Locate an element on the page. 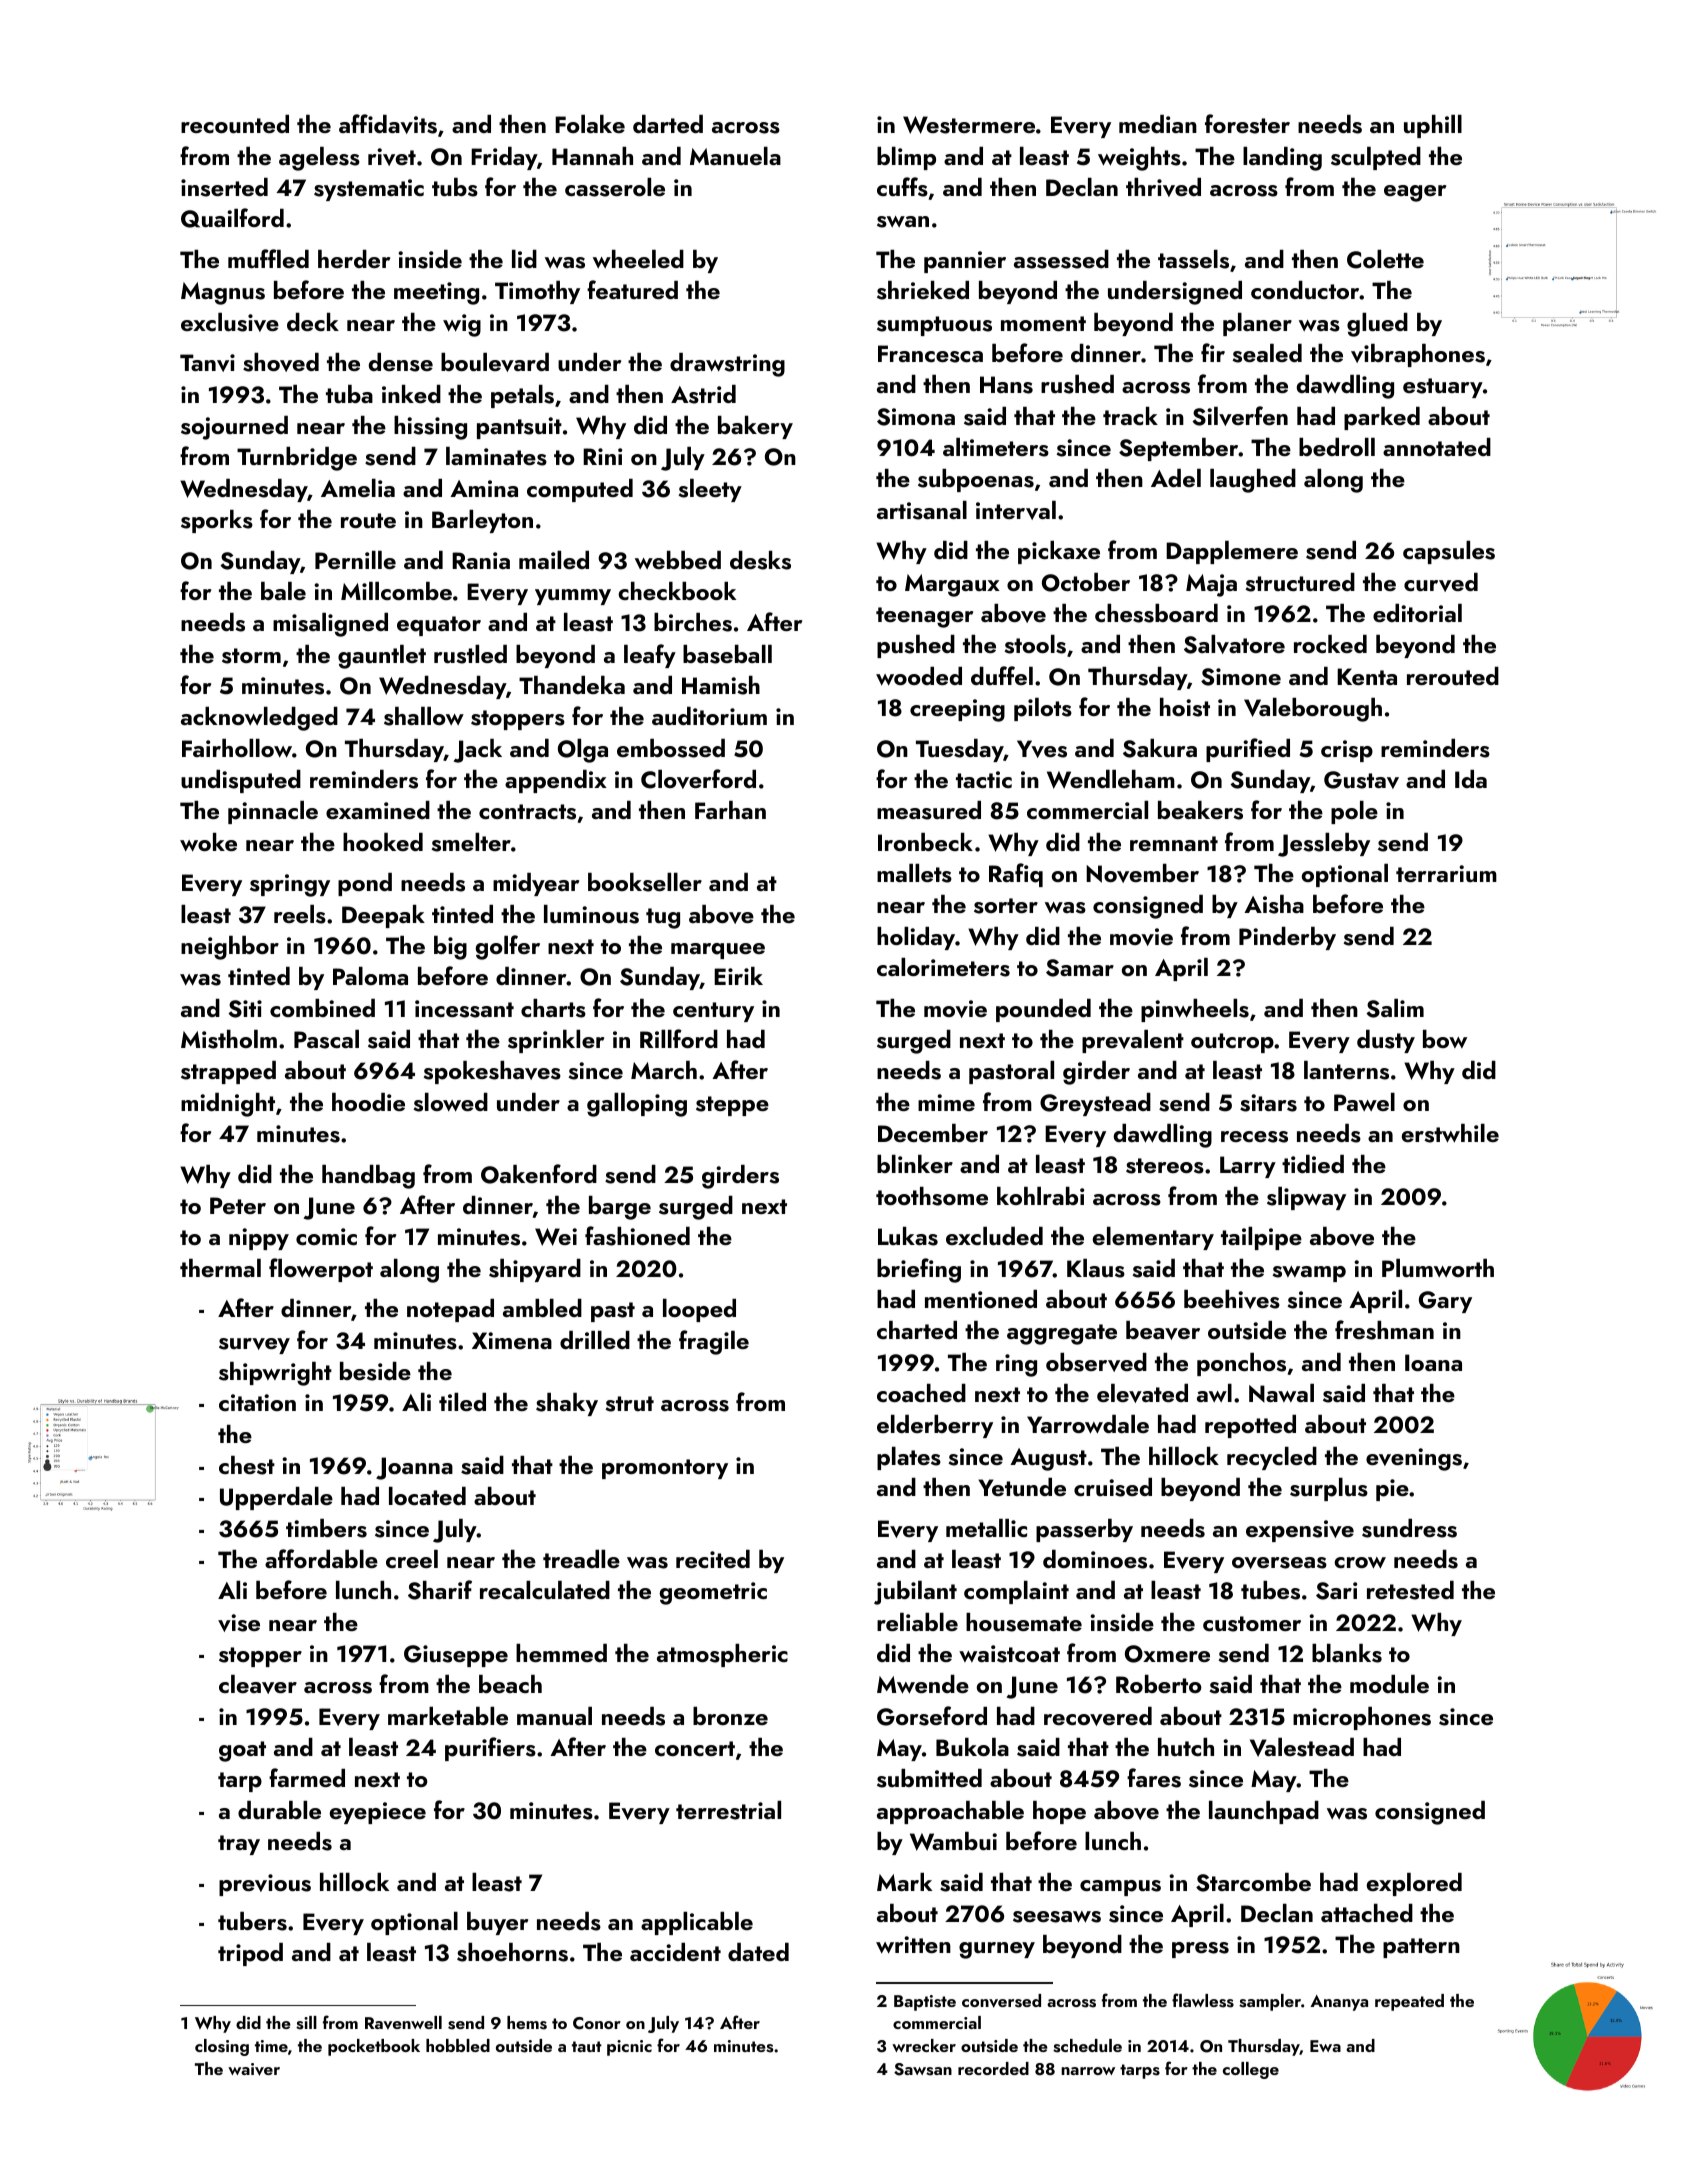 This page has height=2178, width=1683. durable is located at coordinates (279, 1810).
